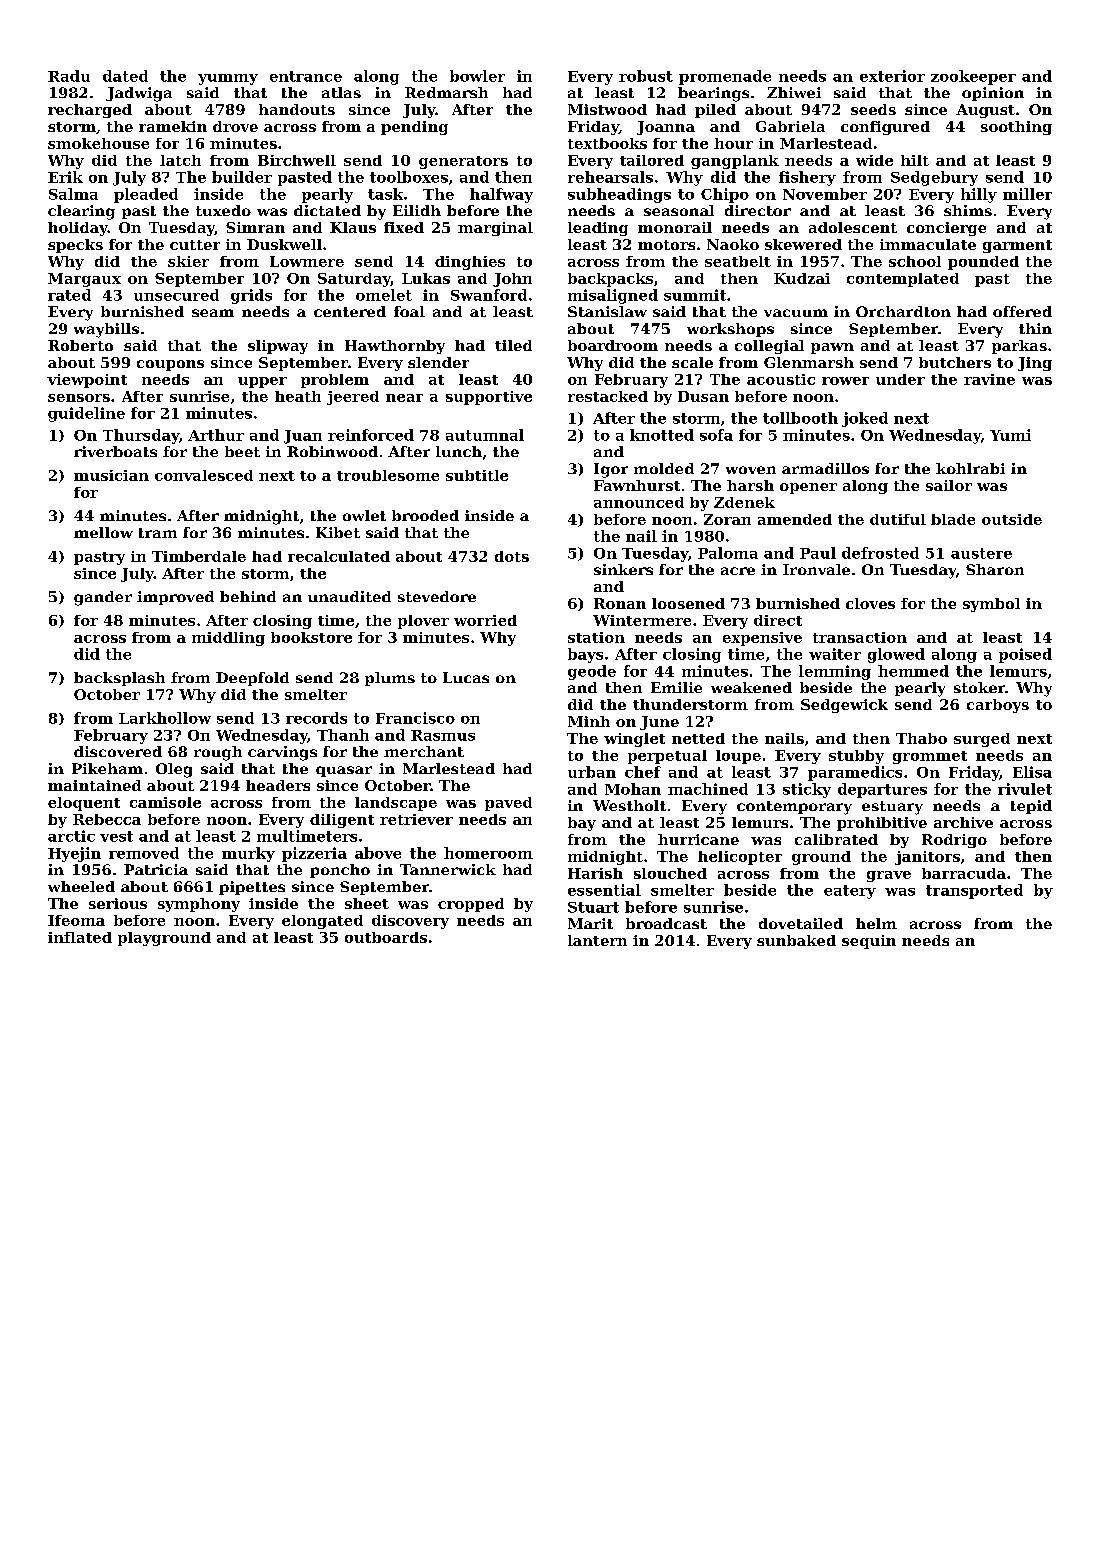  Describe the element at coordinates (80, 345) in the image. I see `Roberto` at that location.
